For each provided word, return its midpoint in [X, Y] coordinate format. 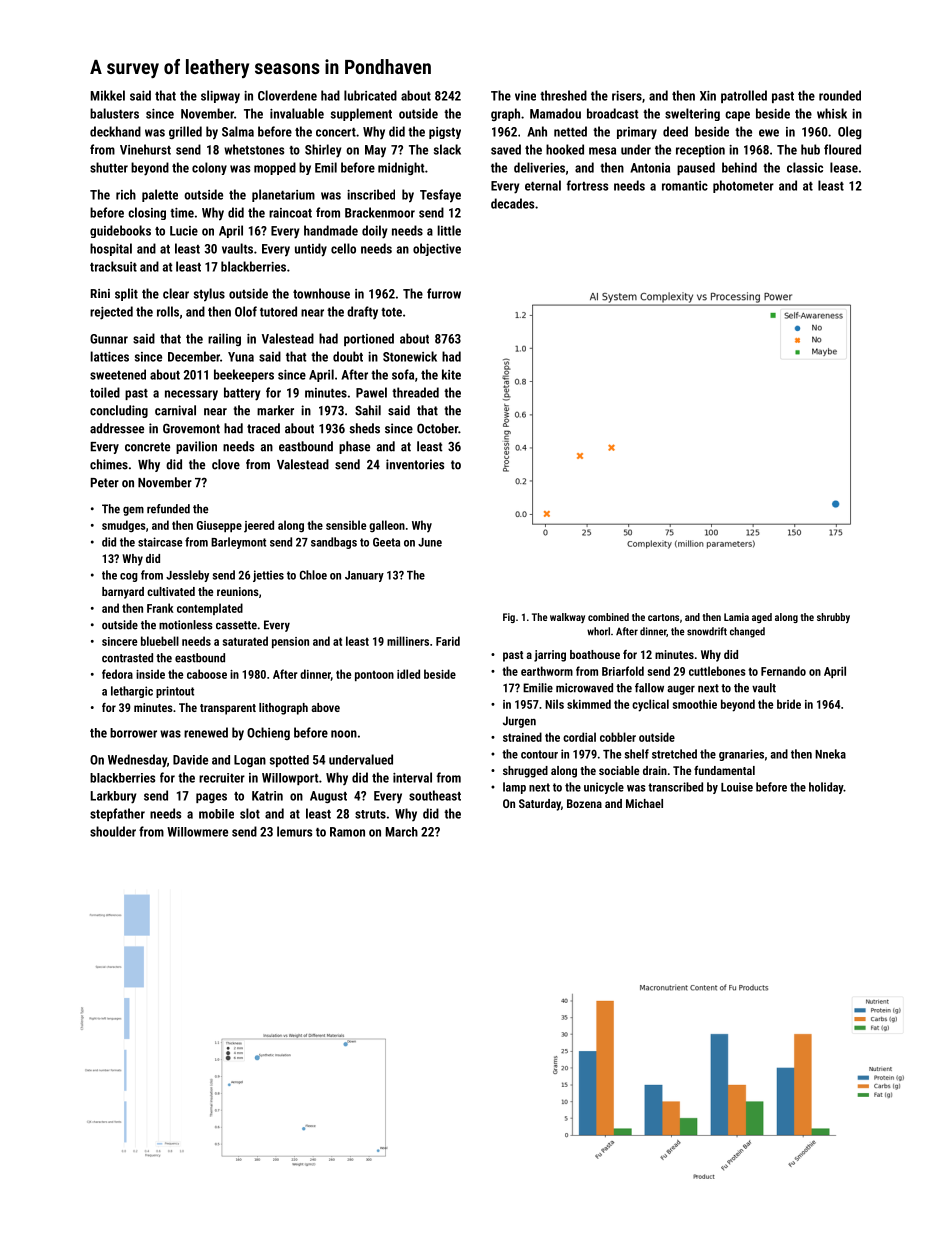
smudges [124, 526]
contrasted [127, 658]
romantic [685, 186]
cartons [663, 617]
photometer [743, 186]
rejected [111, 313]
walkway [567, 618]
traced [263, 428]
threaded [415, 392]
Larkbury [113, 797]
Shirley [323, 151]
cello [343, 248]
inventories [415, 464]
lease [844, 167]
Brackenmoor [380, 212]
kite [451, 374]
